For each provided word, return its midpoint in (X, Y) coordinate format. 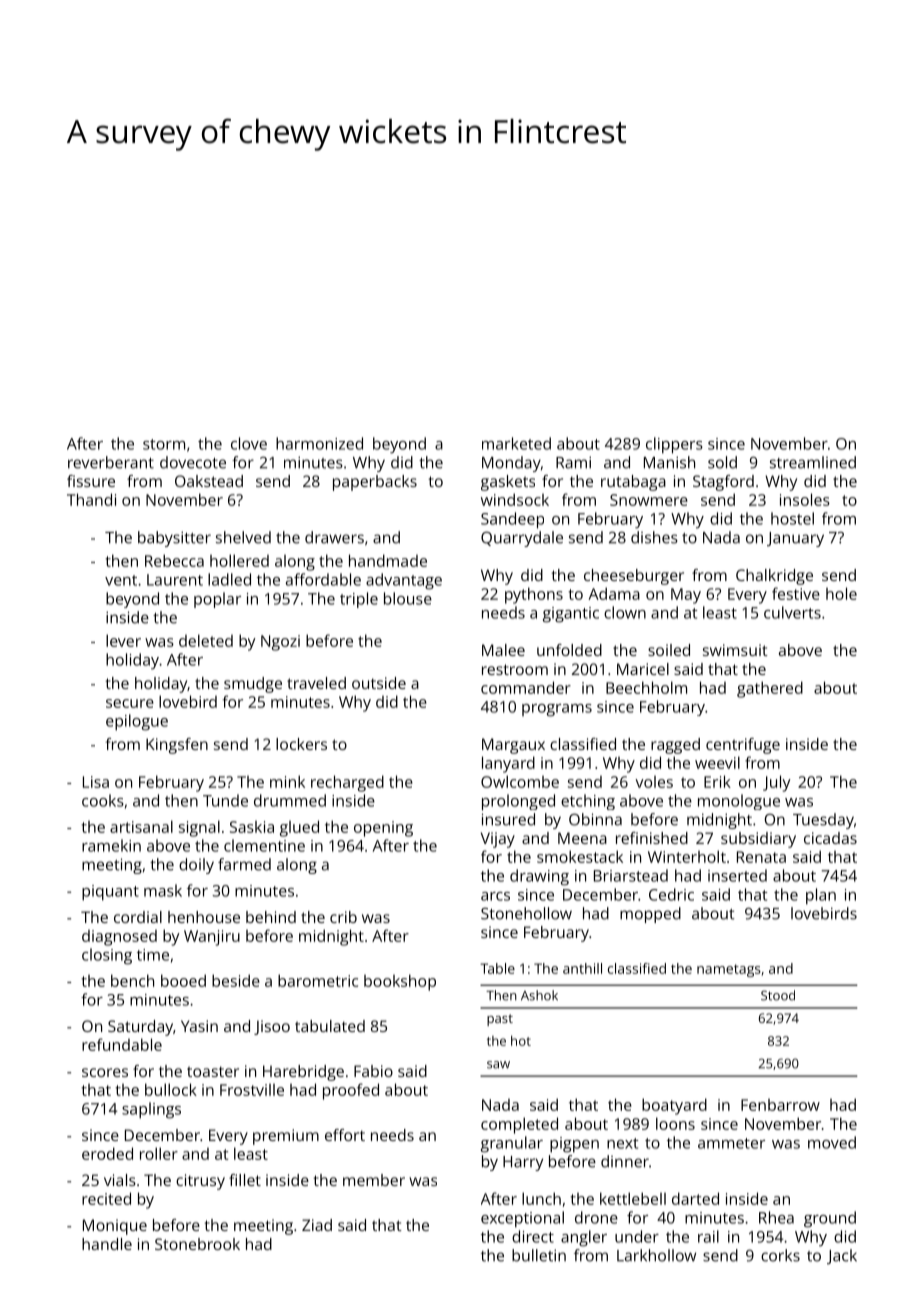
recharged (347, 783)
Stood (778, 995)
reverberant (111, 462)
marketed (516, 443)
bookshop (400, 982)
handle (107, 1244)
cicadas (830, 838)
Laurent (175, 580)
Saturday (140, 1028)
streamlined (813, 462)
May (686, 596)
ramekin (111, 845)
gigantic (571, 615)
